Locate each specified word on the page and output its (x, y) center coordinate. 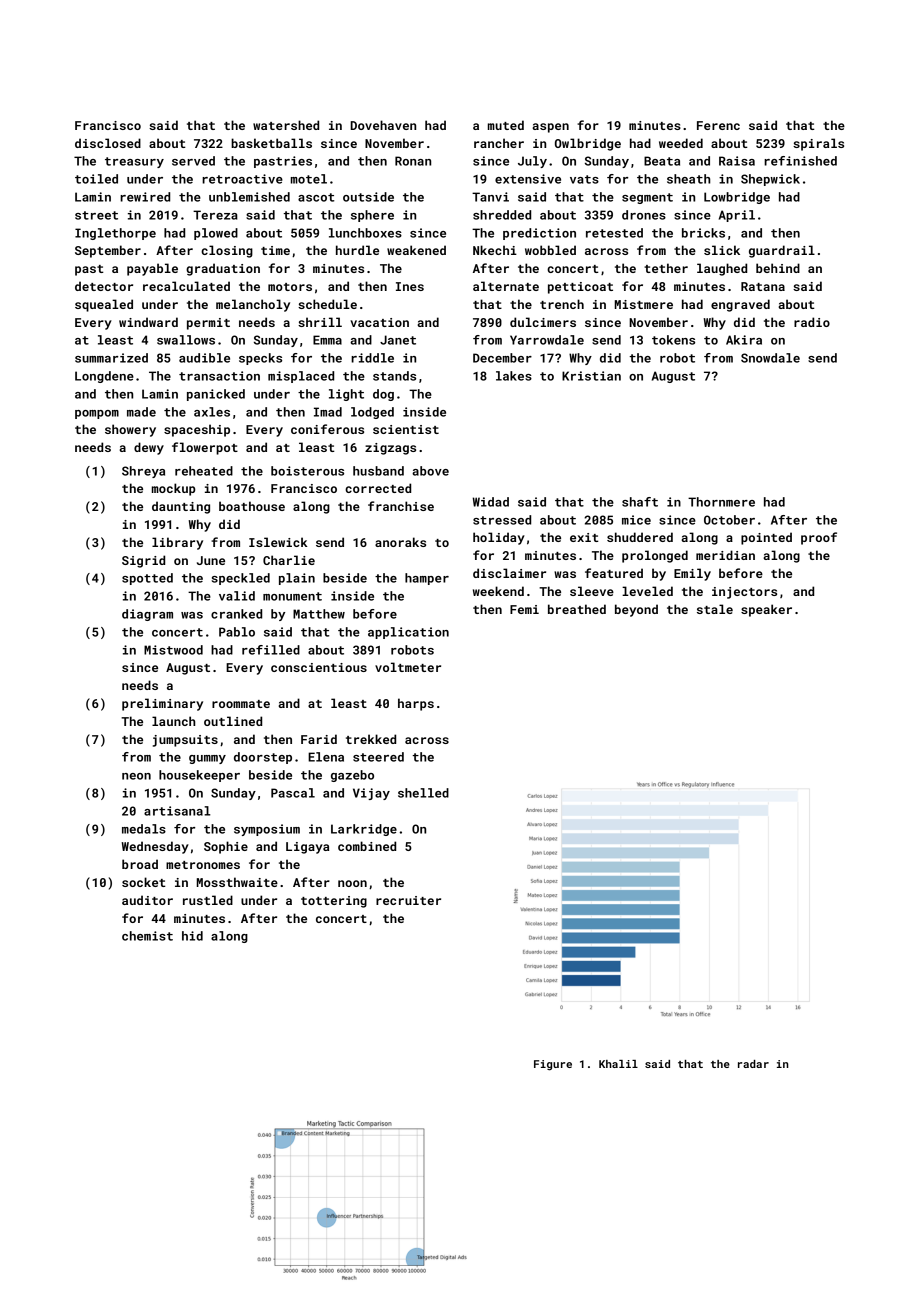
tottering (334, 902)
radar (753, 1064)
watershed (286, 125)
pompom (97, 414)
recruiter (408, 900)
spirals (818, 144)
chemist (147, 936)
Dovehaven (383, 125)
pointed (766, 538)
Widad (491, 502)
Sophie (226, 847)
